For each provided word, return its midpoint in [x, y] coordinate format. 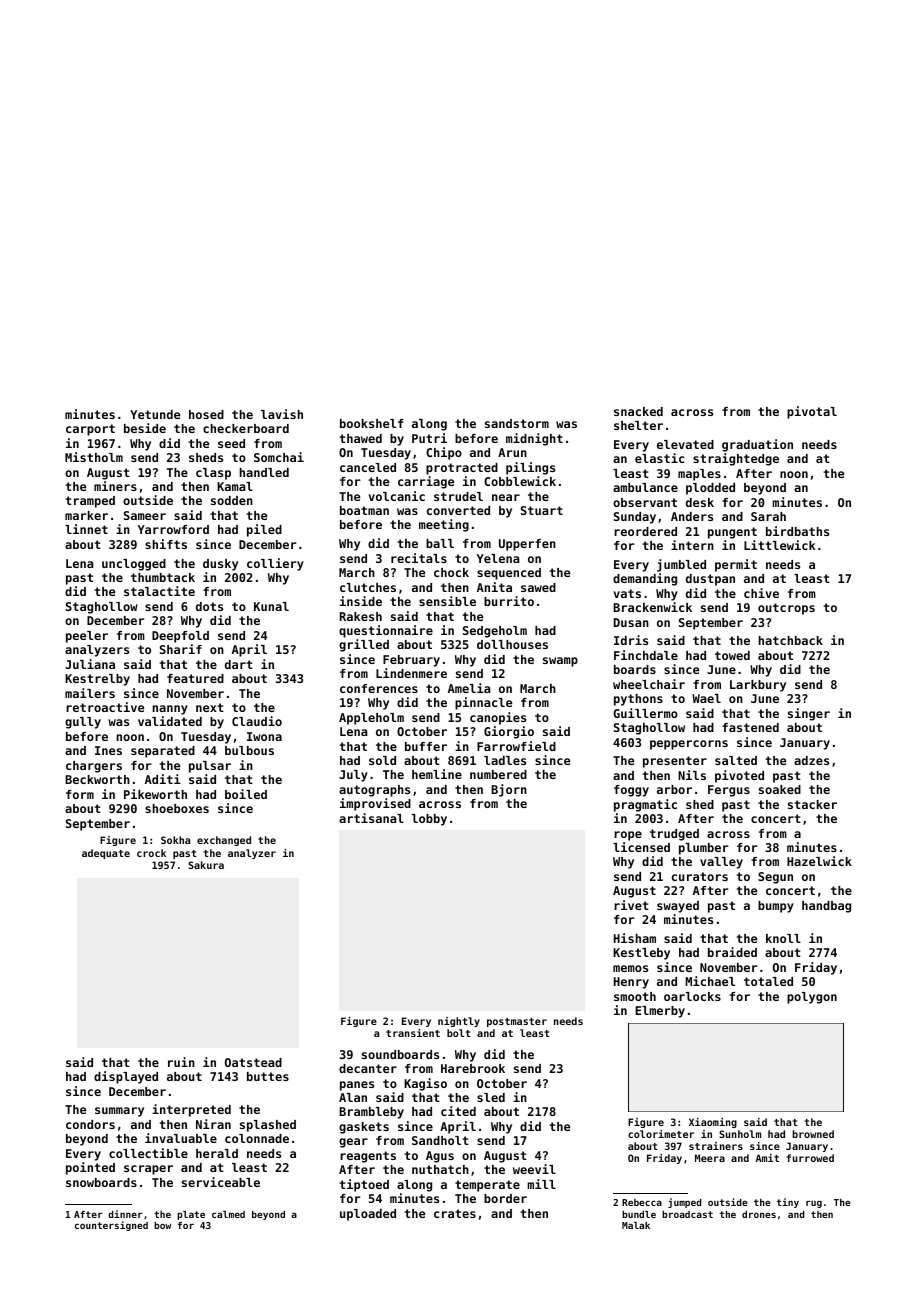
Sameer [145, 515]
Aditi [163, 779]
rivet [631, 905]
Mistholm [94, 457]
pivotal [812, 412]
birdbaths [797, 531]
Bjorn [509, 790]
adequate [106, 854]
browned [813, 1134]
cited [458, 1111]
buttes [268, 1076]
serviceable [221, 1182]
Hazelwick [819, 861]
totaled [768, 981]
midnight [534, 439]
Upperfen [527, 545]
